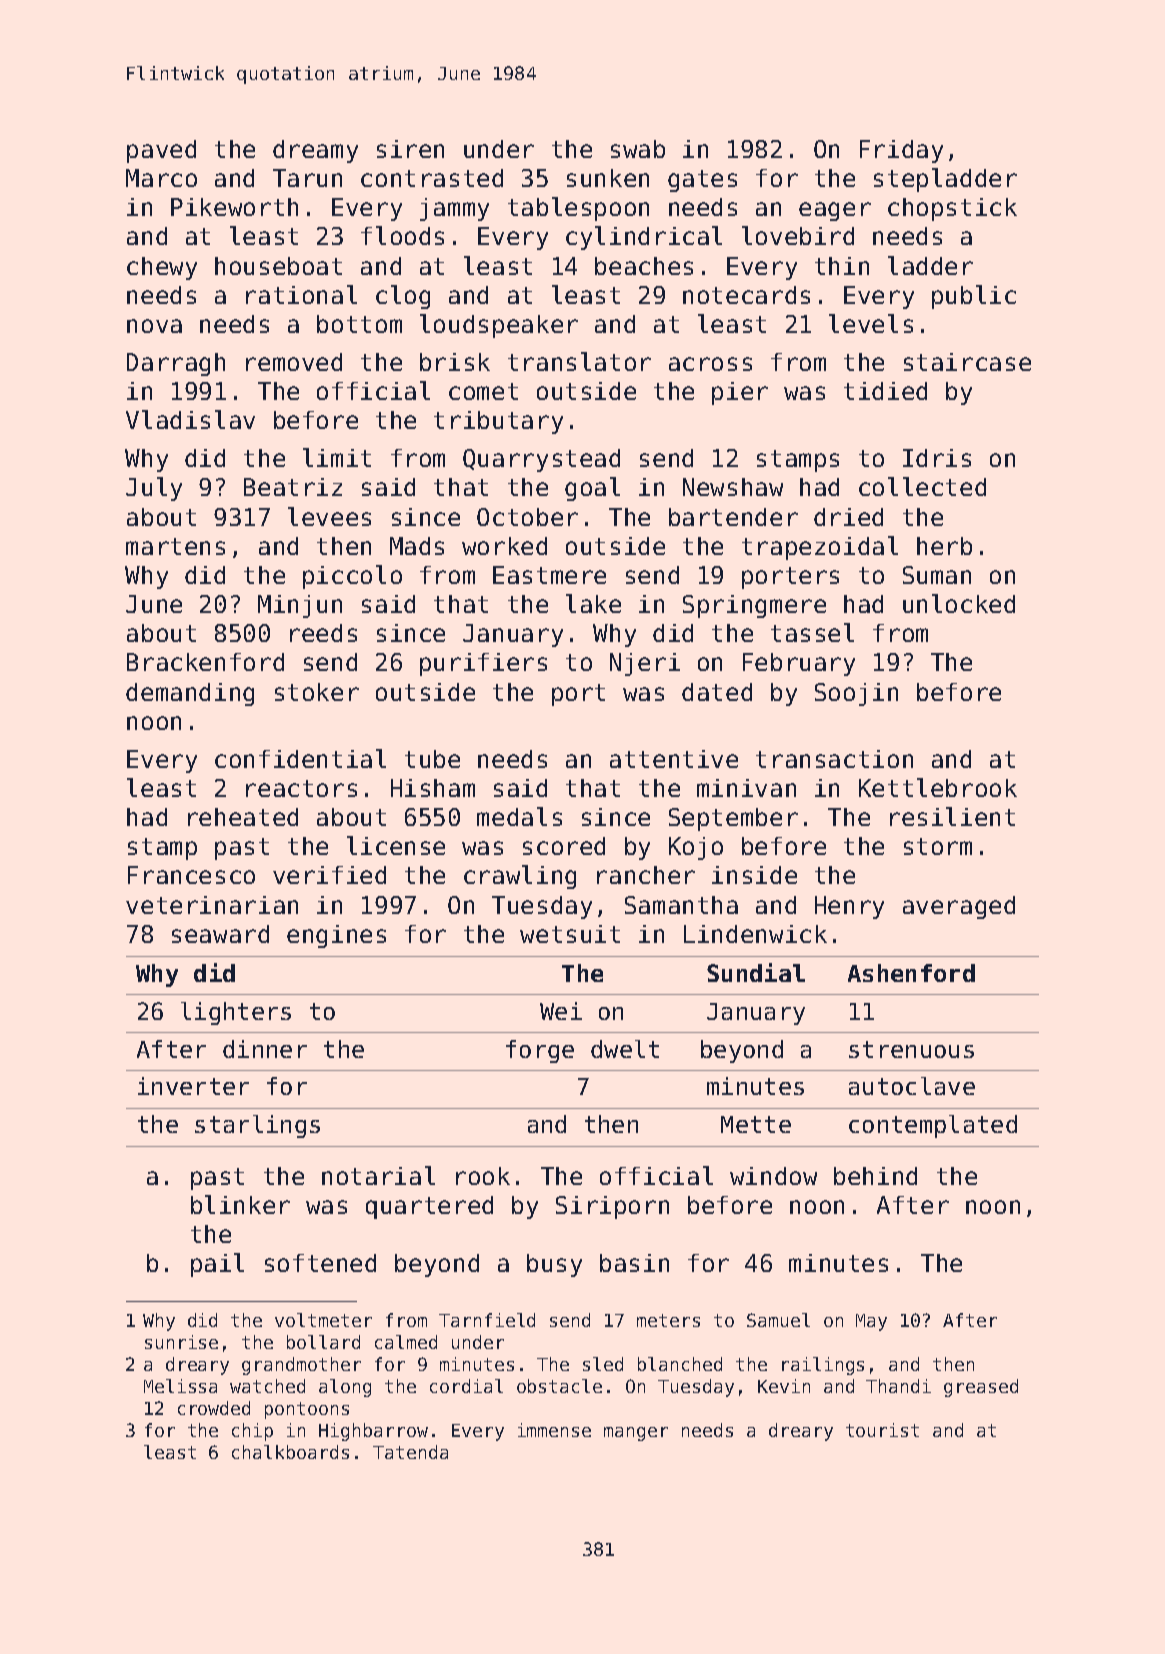  I want to click on dreamy, so click(315, 151).
